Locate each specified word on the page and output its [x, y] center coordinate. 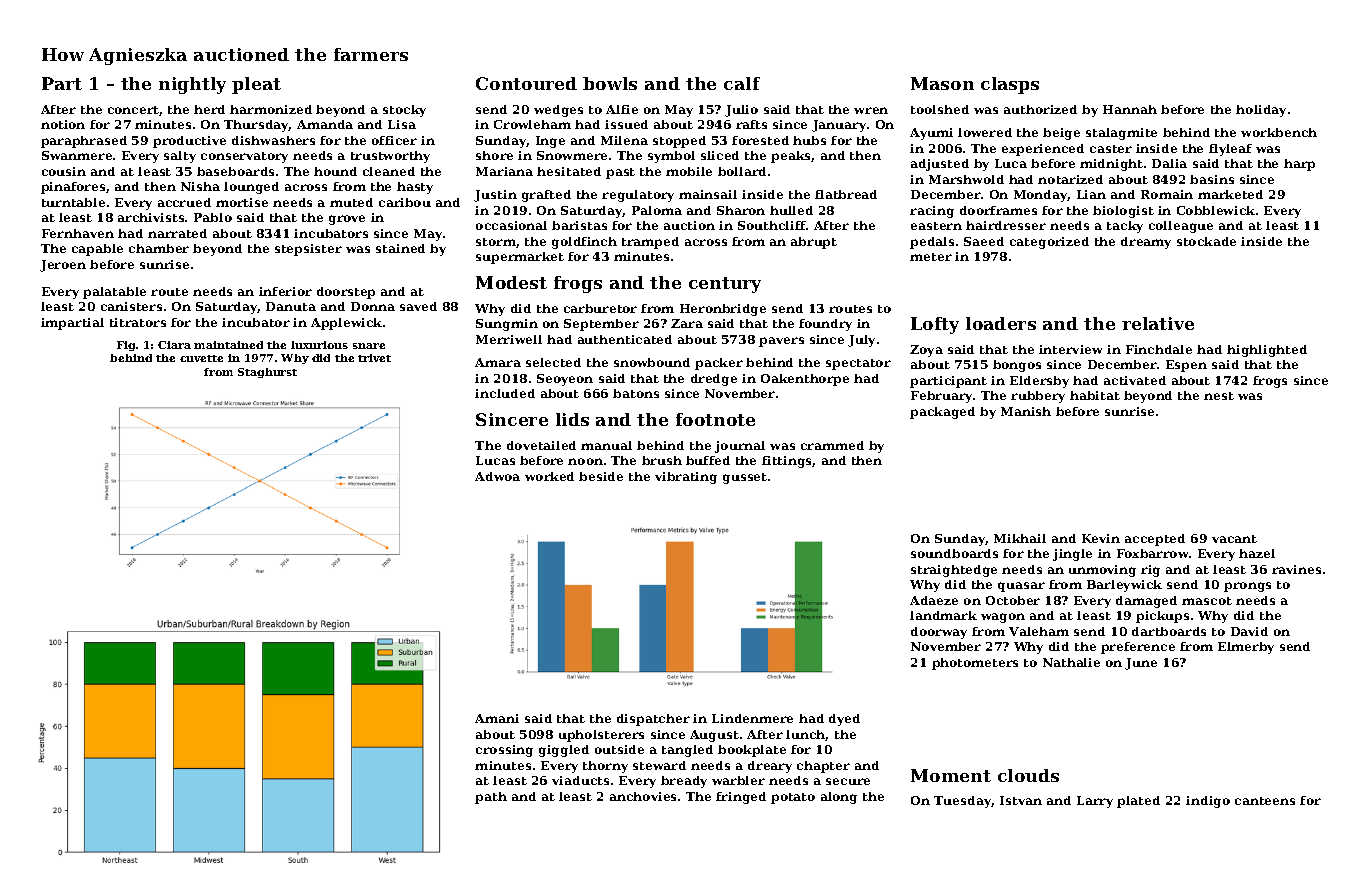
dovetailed [541, 445]
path [491, 798]
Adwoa [497, 476]
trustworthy [390, 157]
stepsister [308, 250]
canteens [1265, 801]
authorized [1040, 109]
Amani [497, 718]
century [725, 285]
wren [871, 110]
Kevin [1101, 538]
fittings [786, 462]
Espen [1186, 366]
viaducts [580, 780]
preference [1138, 648]
